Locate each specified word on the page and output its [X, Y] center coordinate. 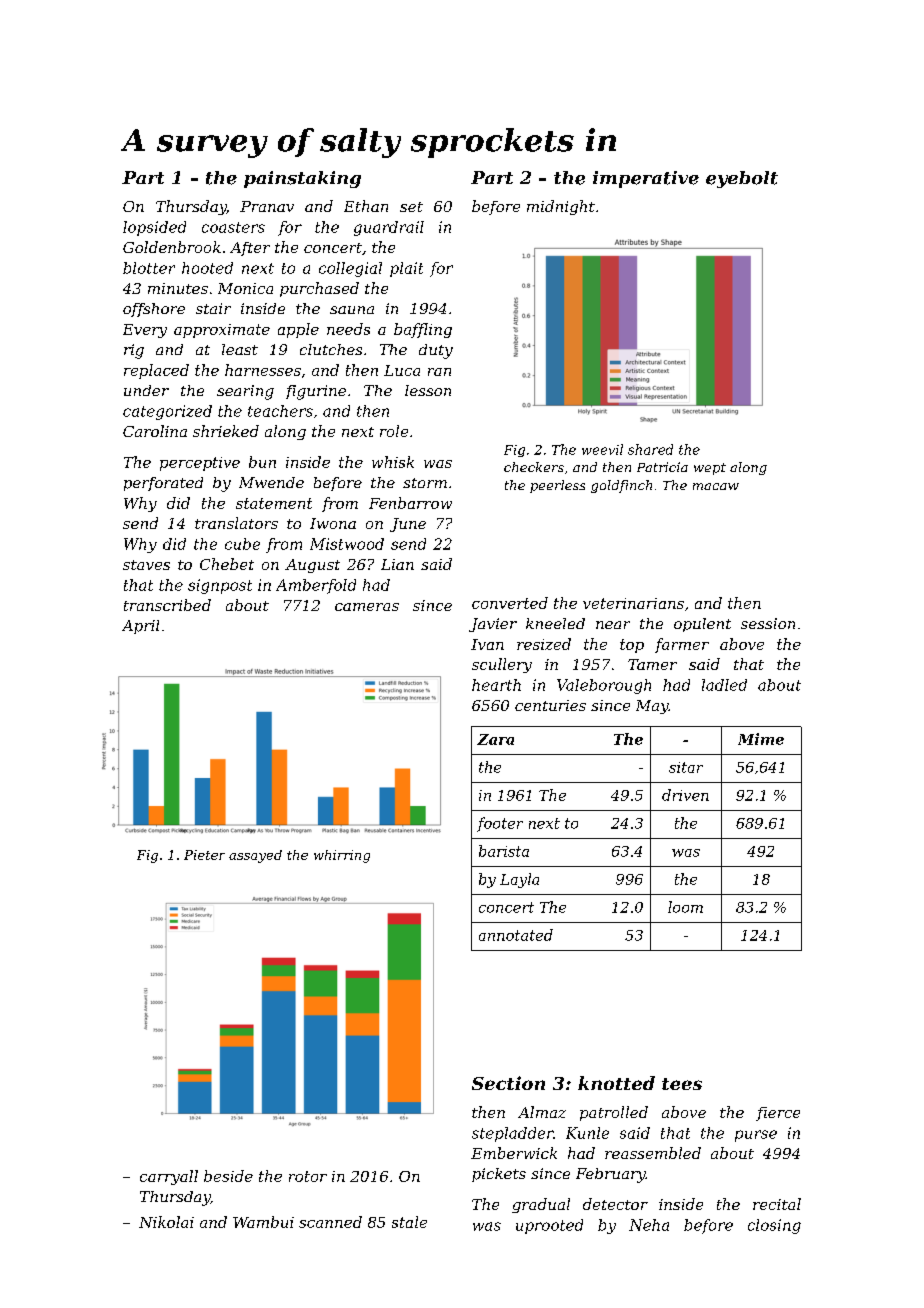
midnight [561, 207]
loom [685, 907]
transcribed [167, 605]
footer [500, 824]
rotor [308, 1176]
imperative [646, 179]
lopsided [154, 228]
